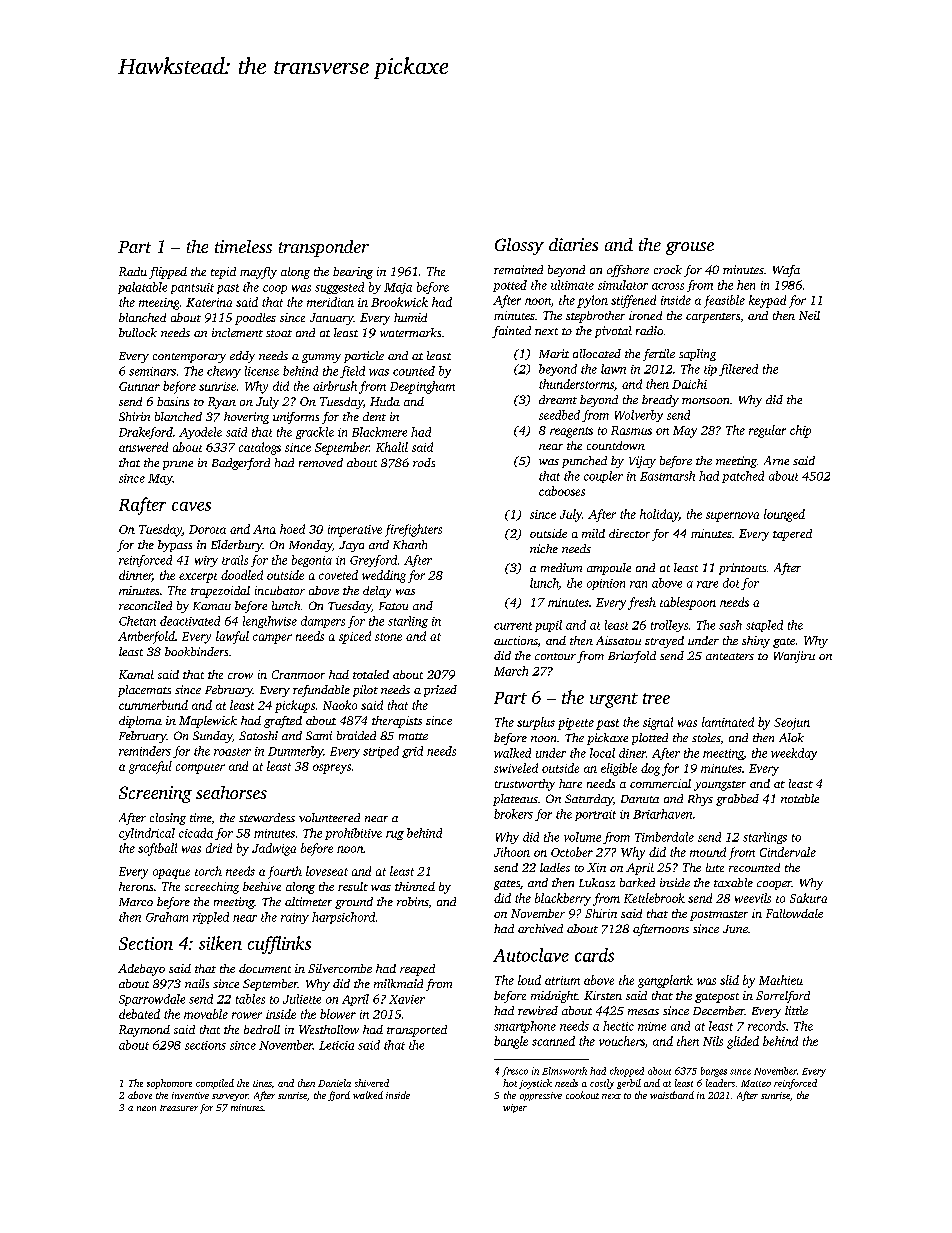 Image resolution: width=952 pixels, height=1233 pixels. Describe the element at coordinates (796, 1010) in the document. I see `little` at that location.
